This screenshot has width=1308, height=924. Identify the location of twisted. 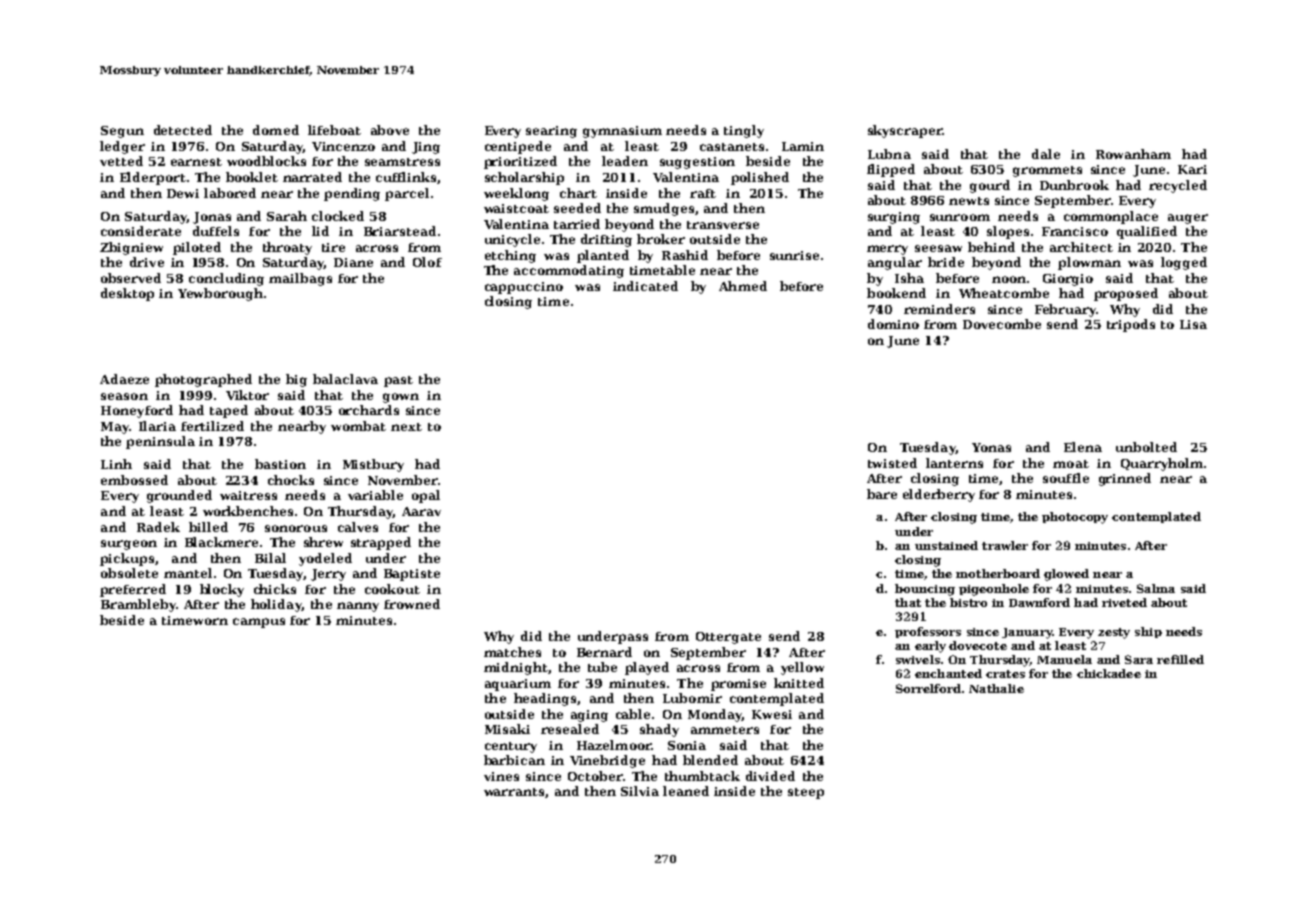
(892, 463).
